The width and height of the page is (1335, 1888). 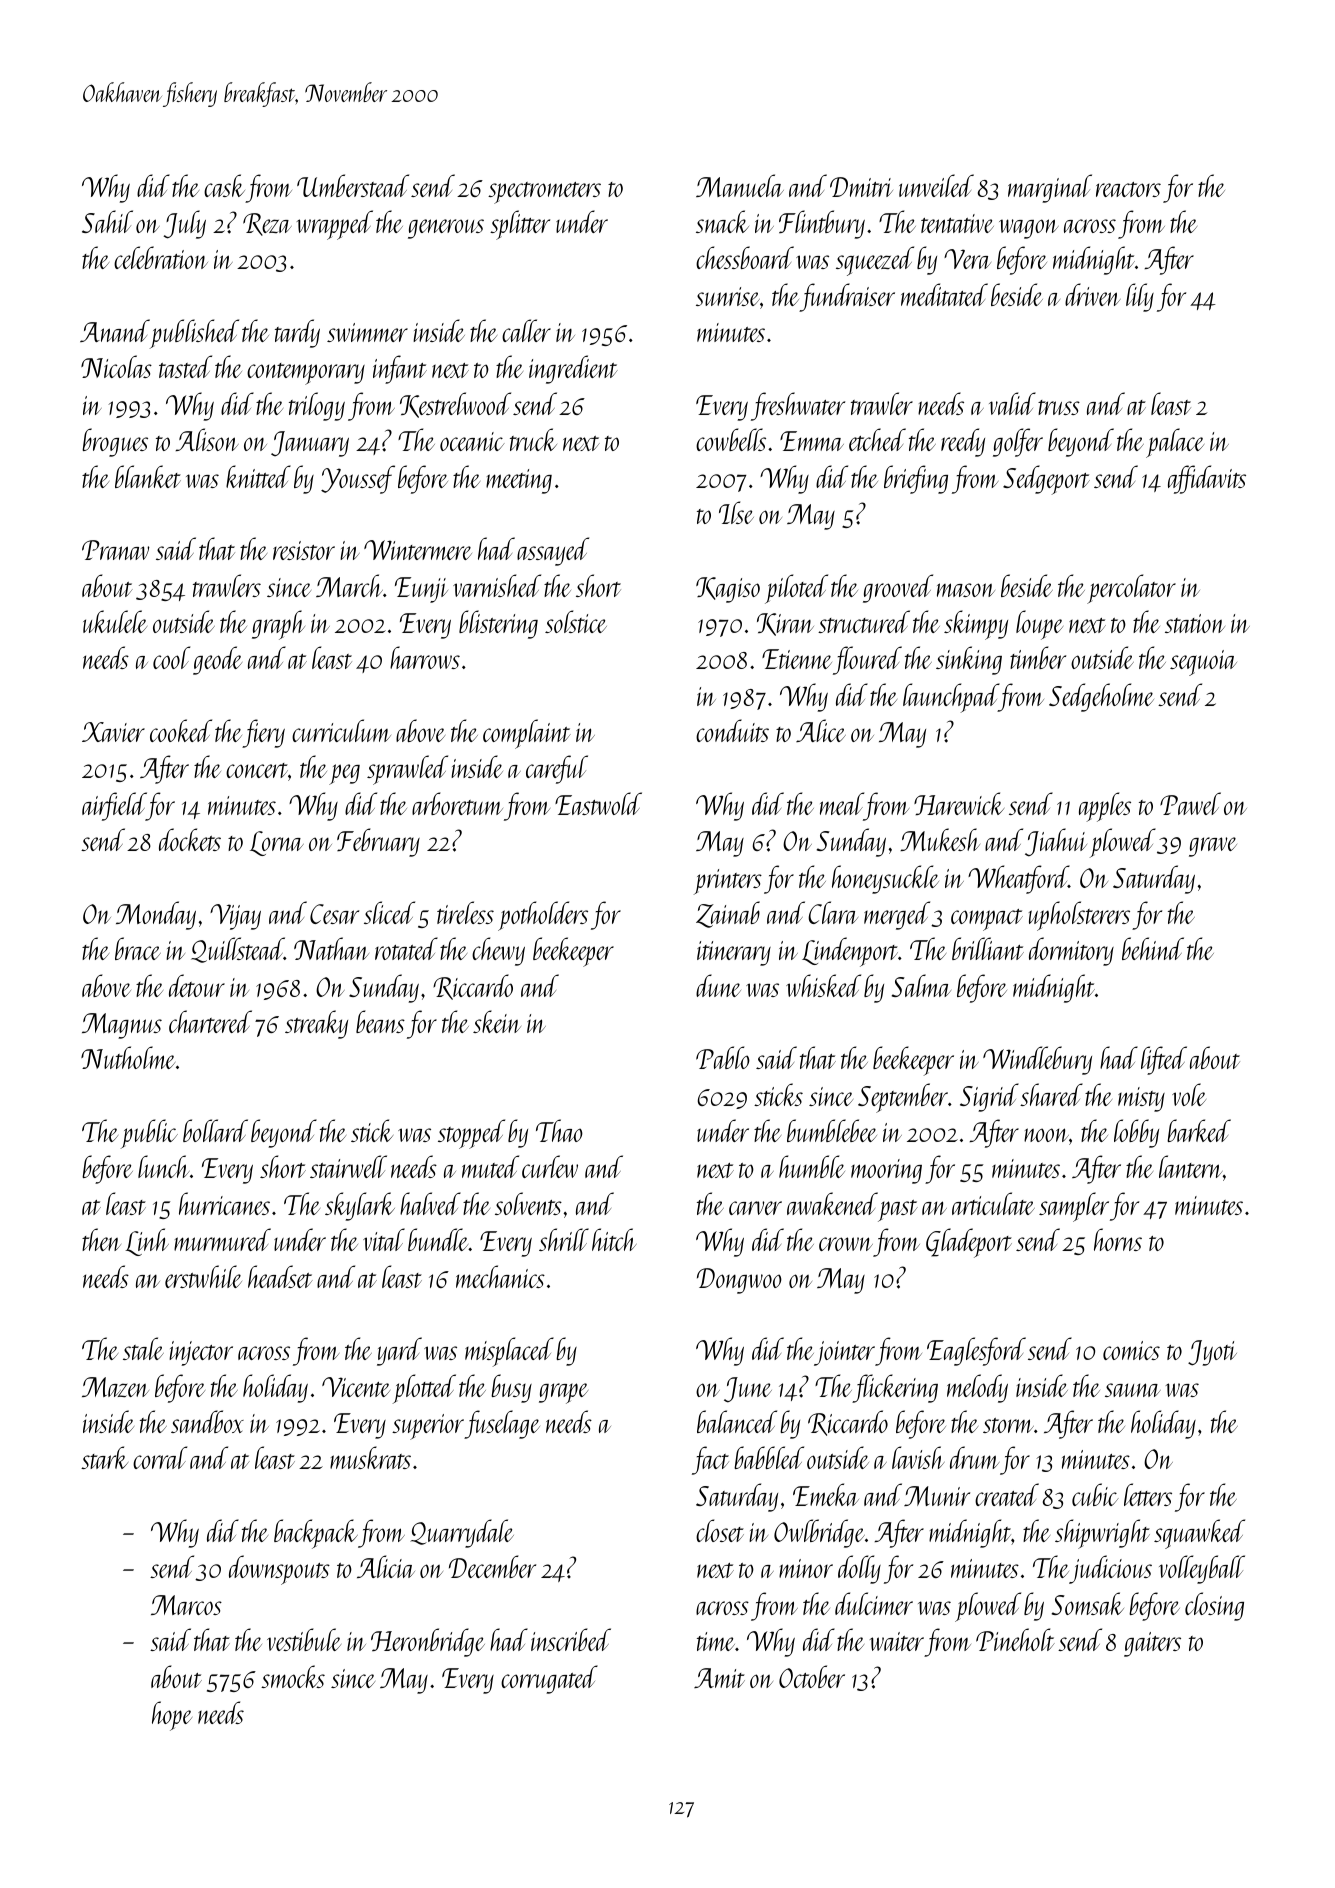 What do you see at coordinates (903, 1098) in the page?
I see `September` at bounding box center [903, 1098].
